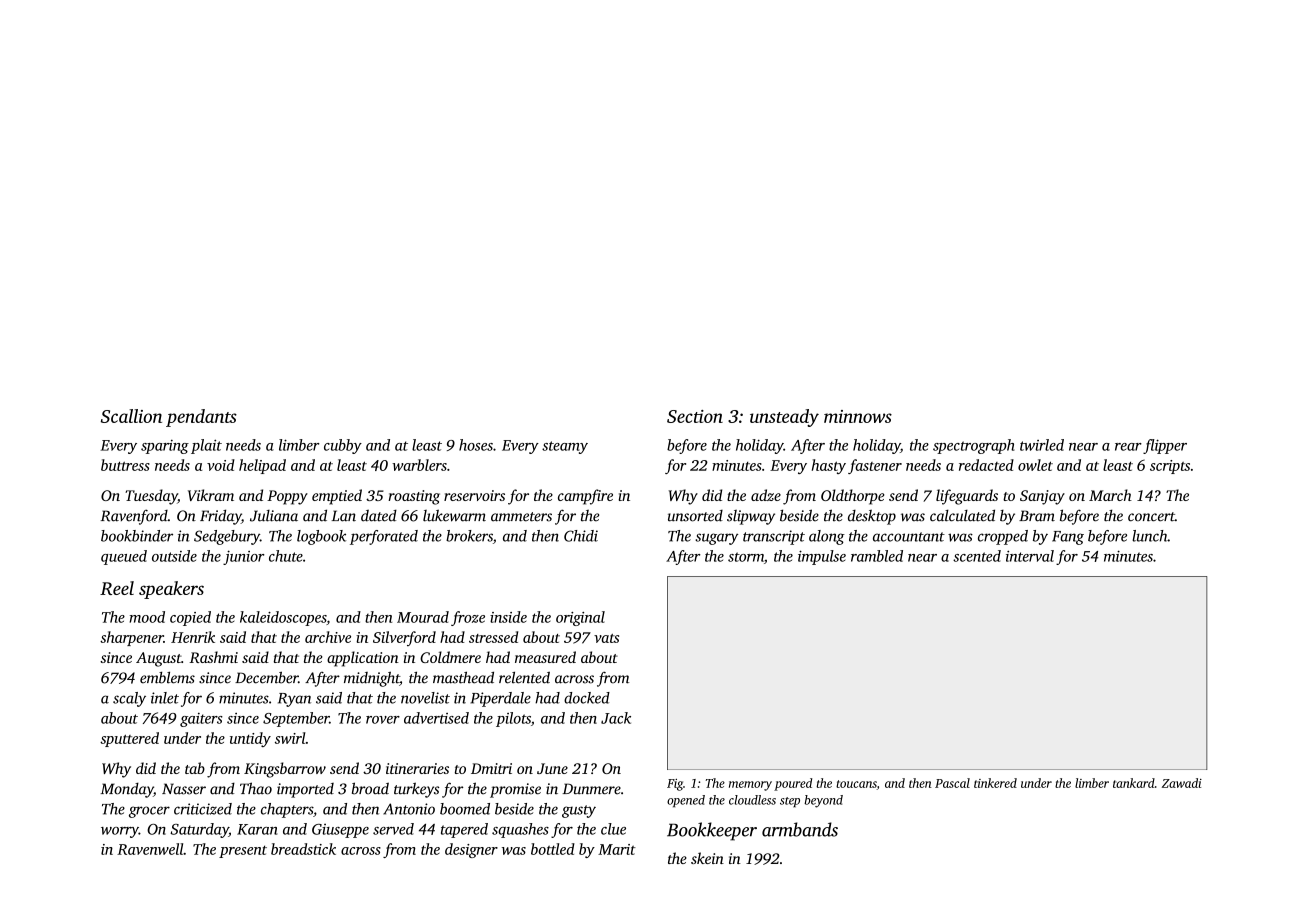  Describe the element at coordinates (294, 700) in the screenshot. I see `Ryan` at that location.
